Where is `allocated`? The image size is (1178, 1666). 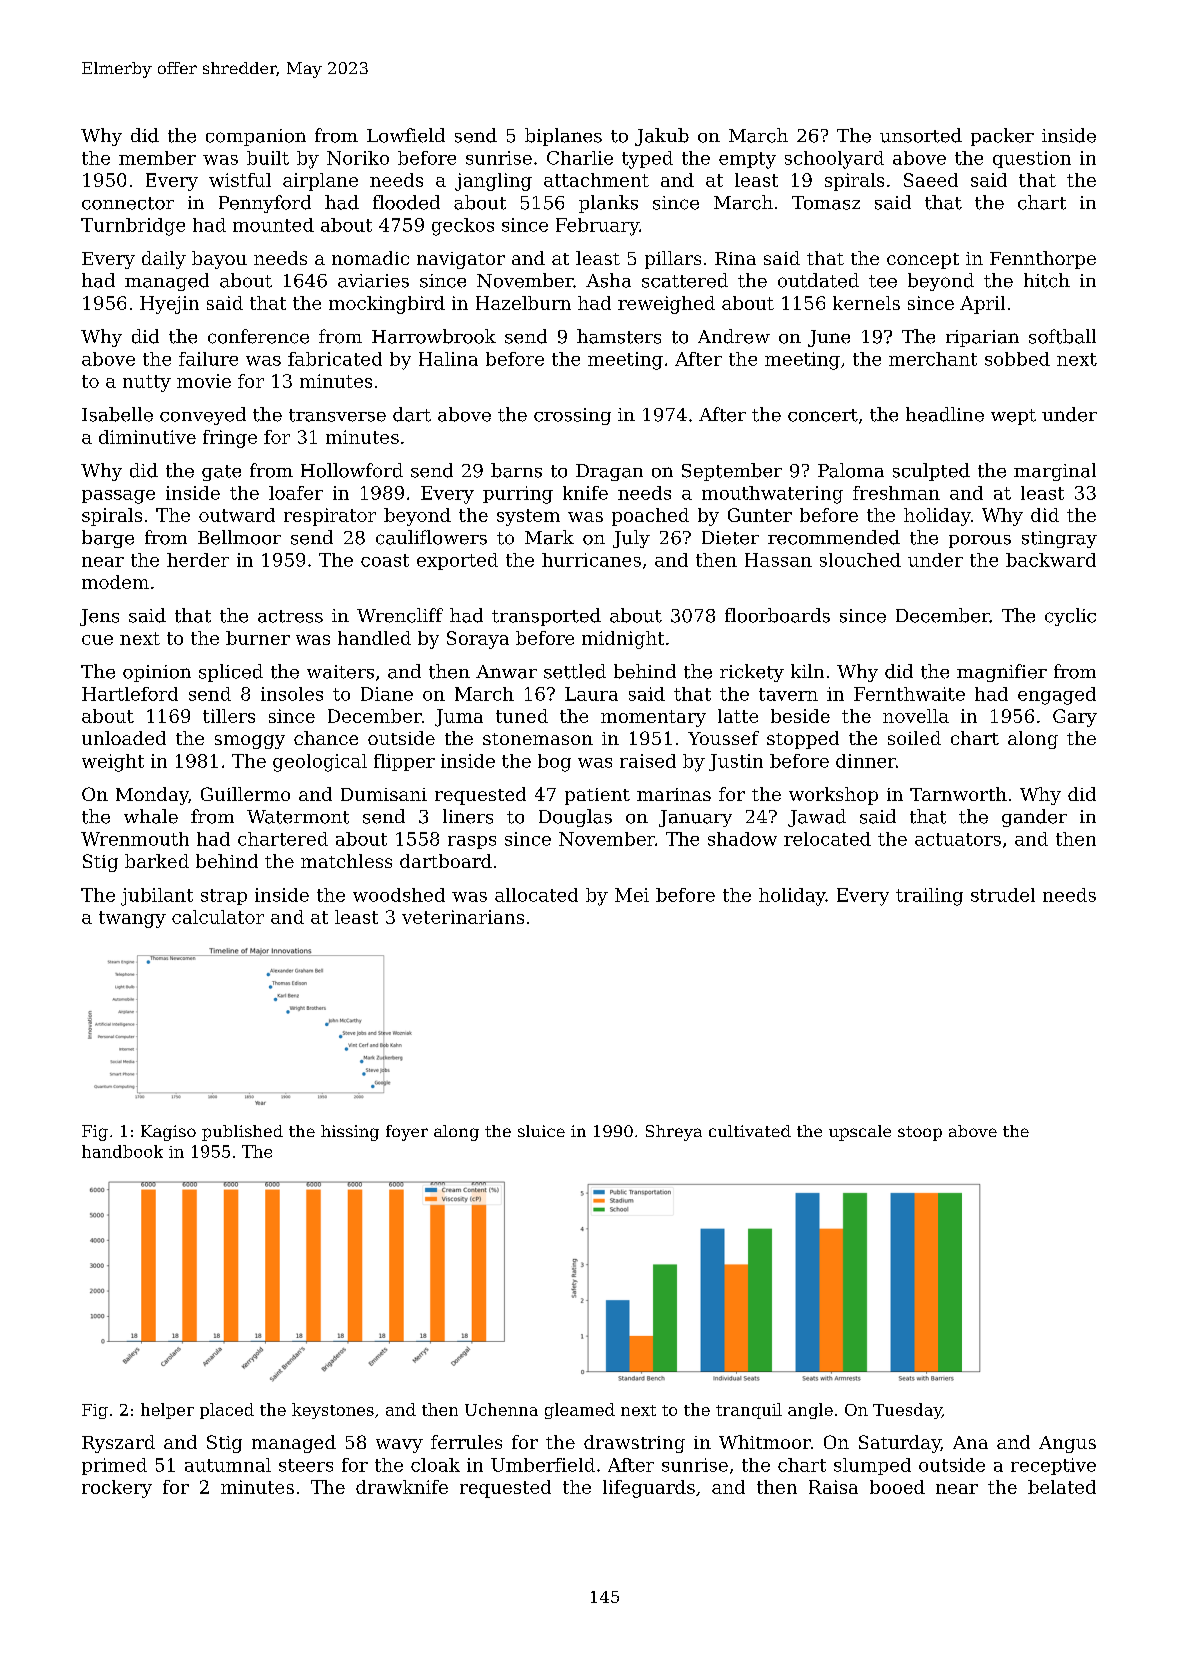 allocated is located at coordinates (536, 895).
